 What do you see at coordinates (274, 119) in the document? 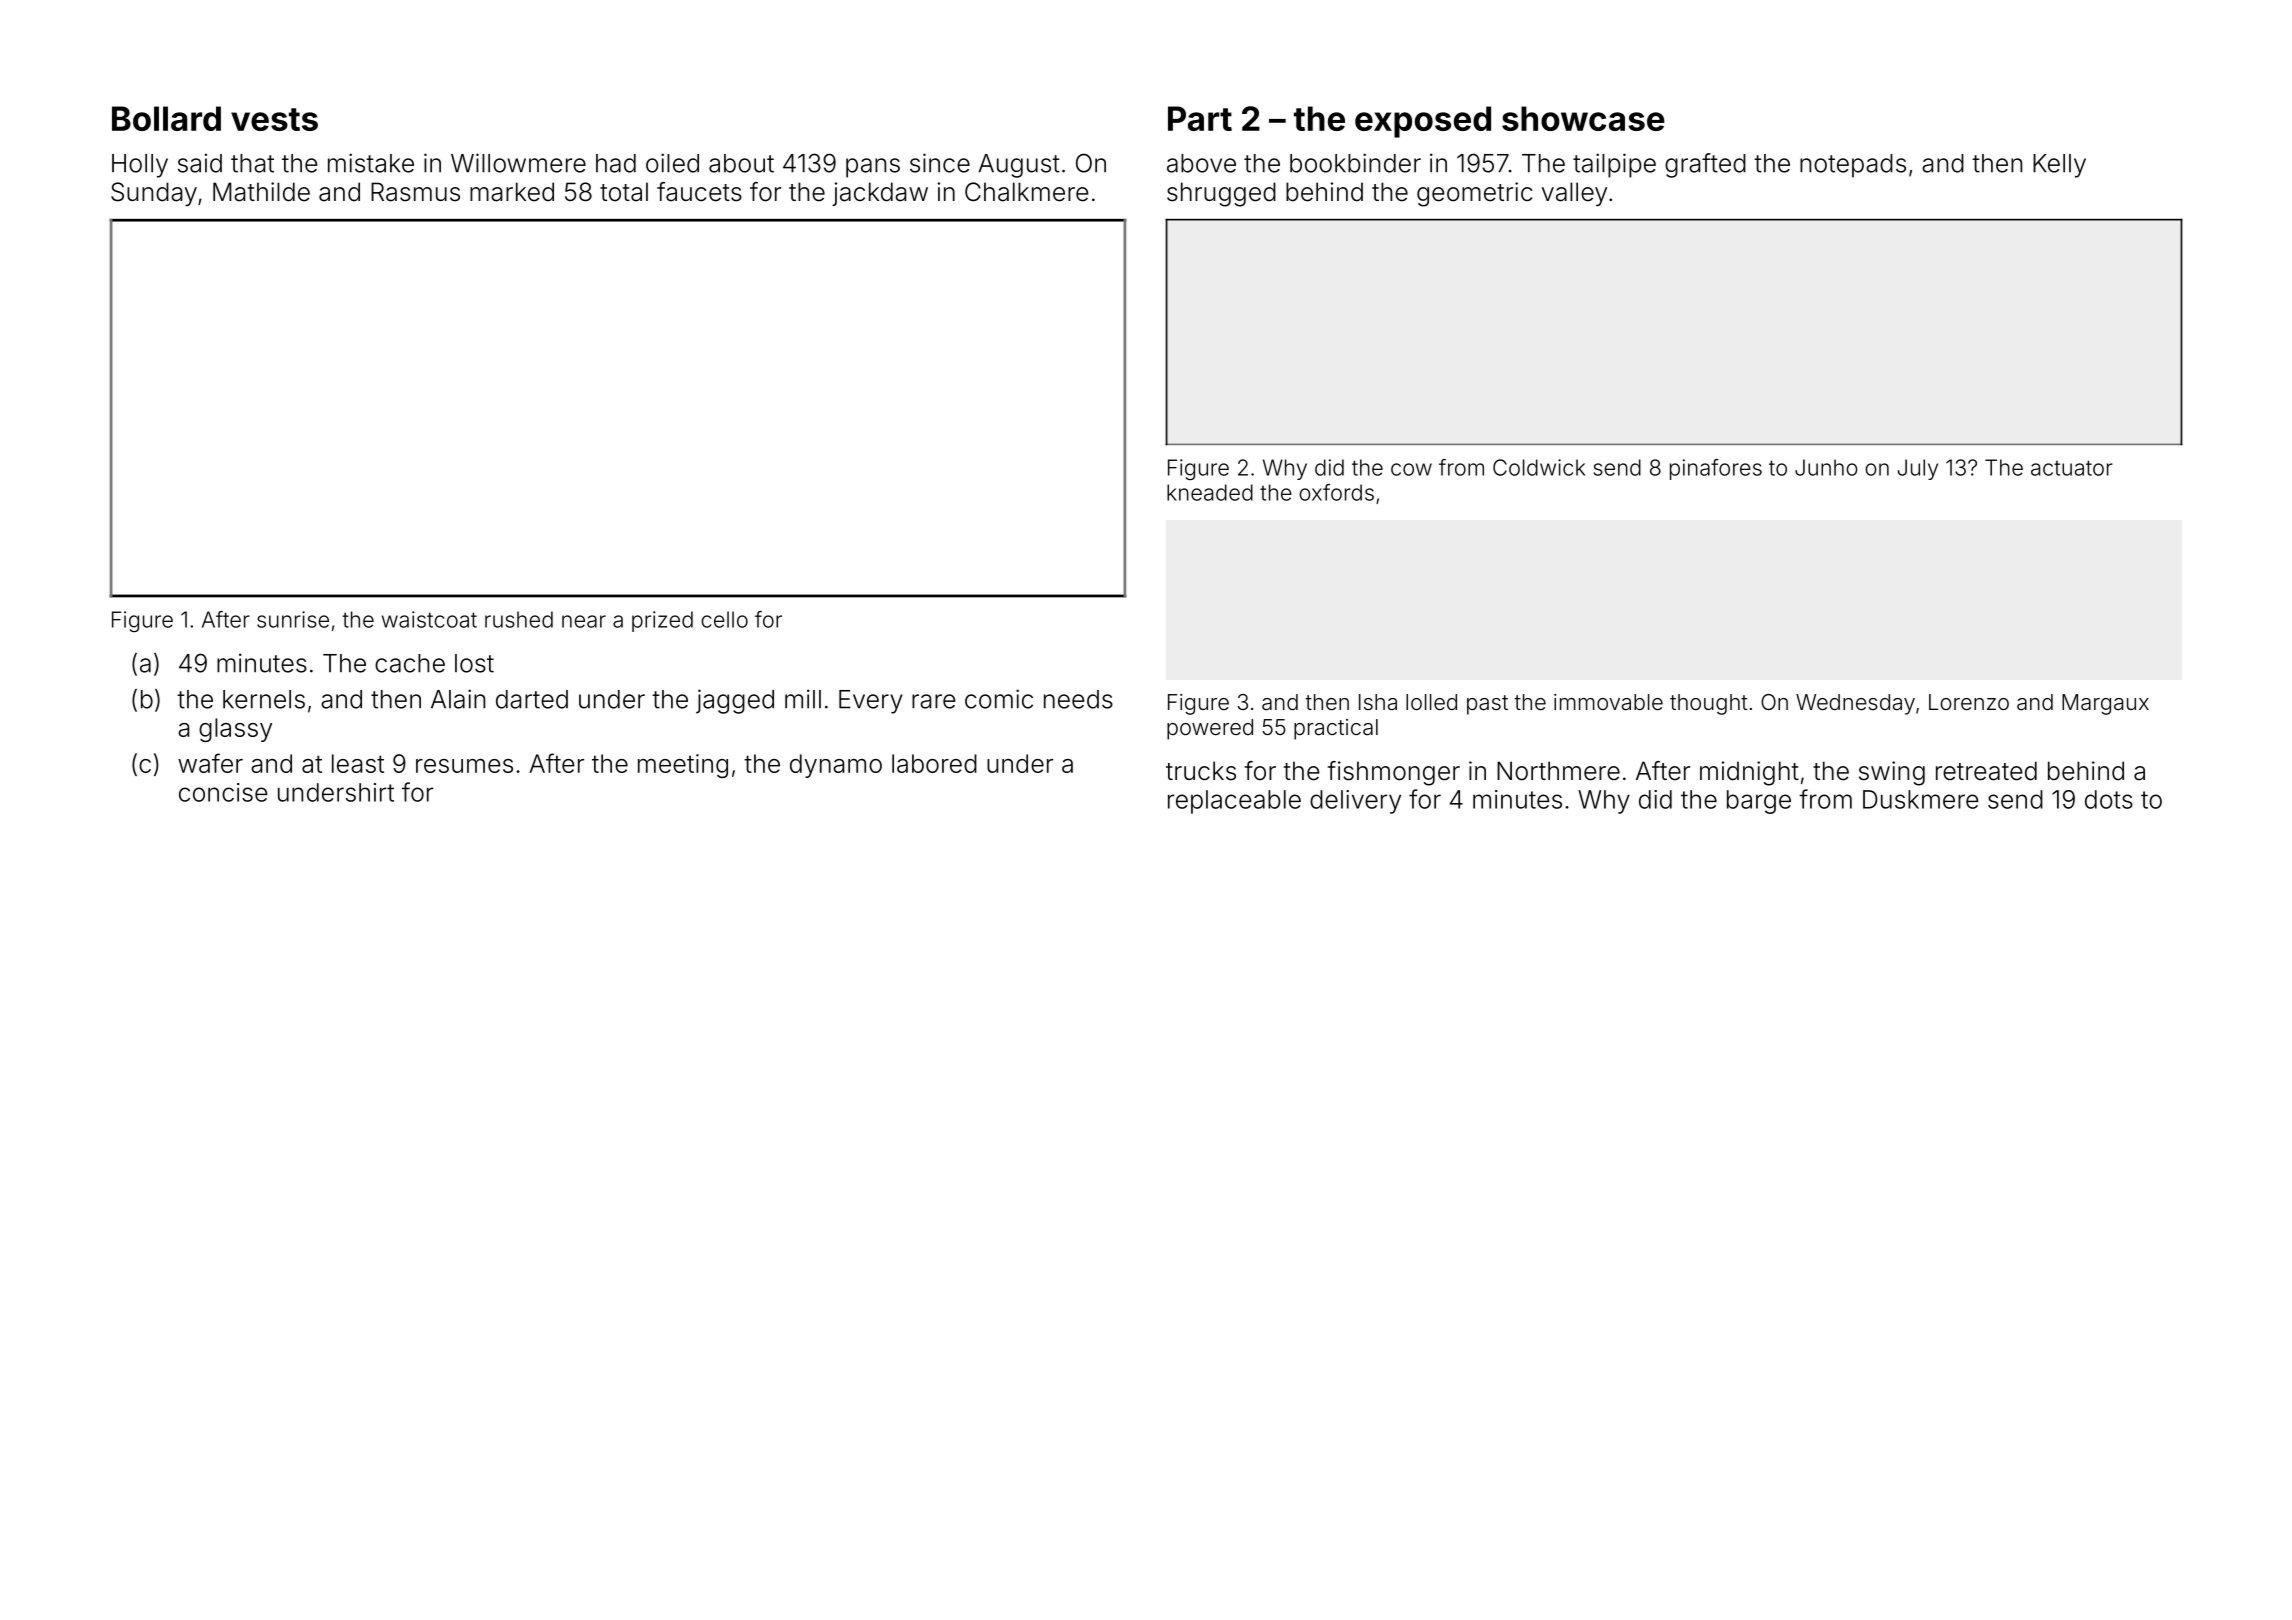
I see `vests` at bounding box center [274, 119].
